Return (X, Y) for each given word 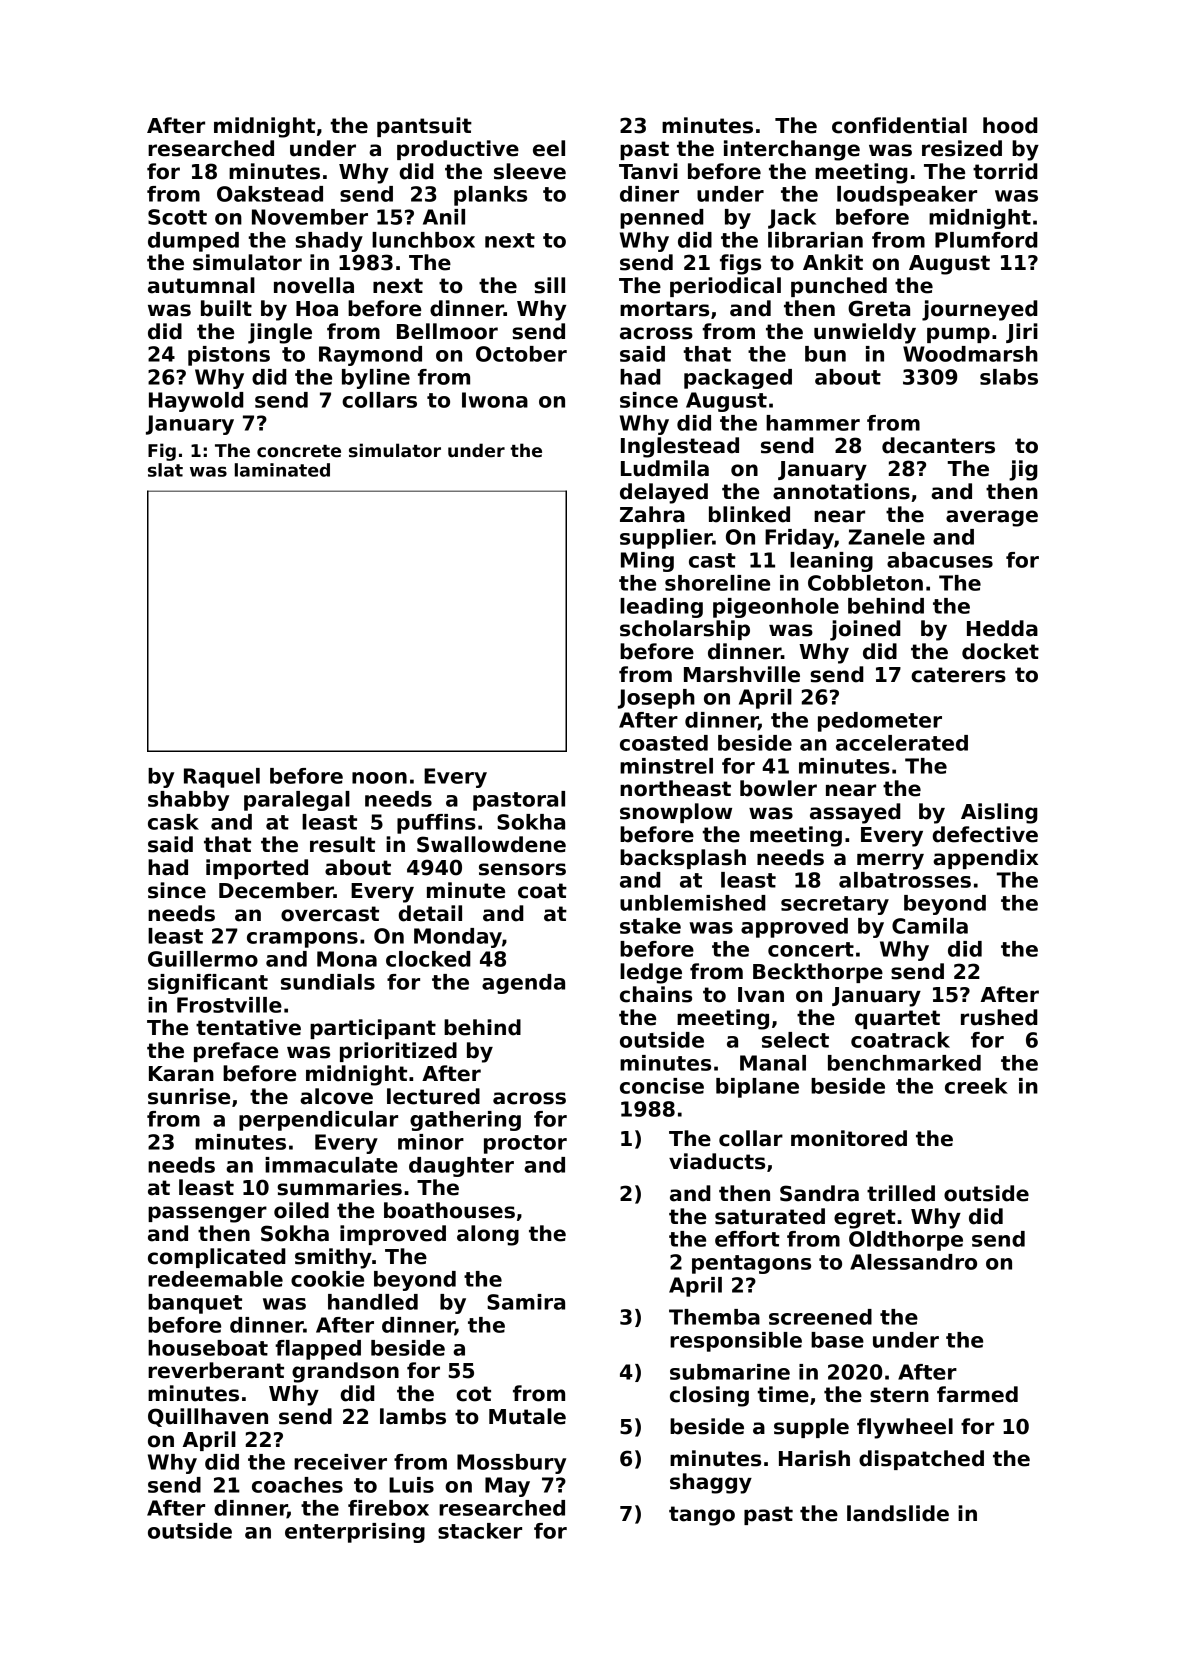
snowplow (676, 813)
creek (976, 1086)
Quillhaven (208, 1417)
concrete (299, 451)
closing (709, 1396)
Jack (792, 219)
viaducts (717, 1161)
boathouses (449, 1210)
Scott (177, 217)
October (521, 354)
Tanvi (648, 171)
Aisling (999, 813)
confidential (899, 125)
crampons (302, 940)
